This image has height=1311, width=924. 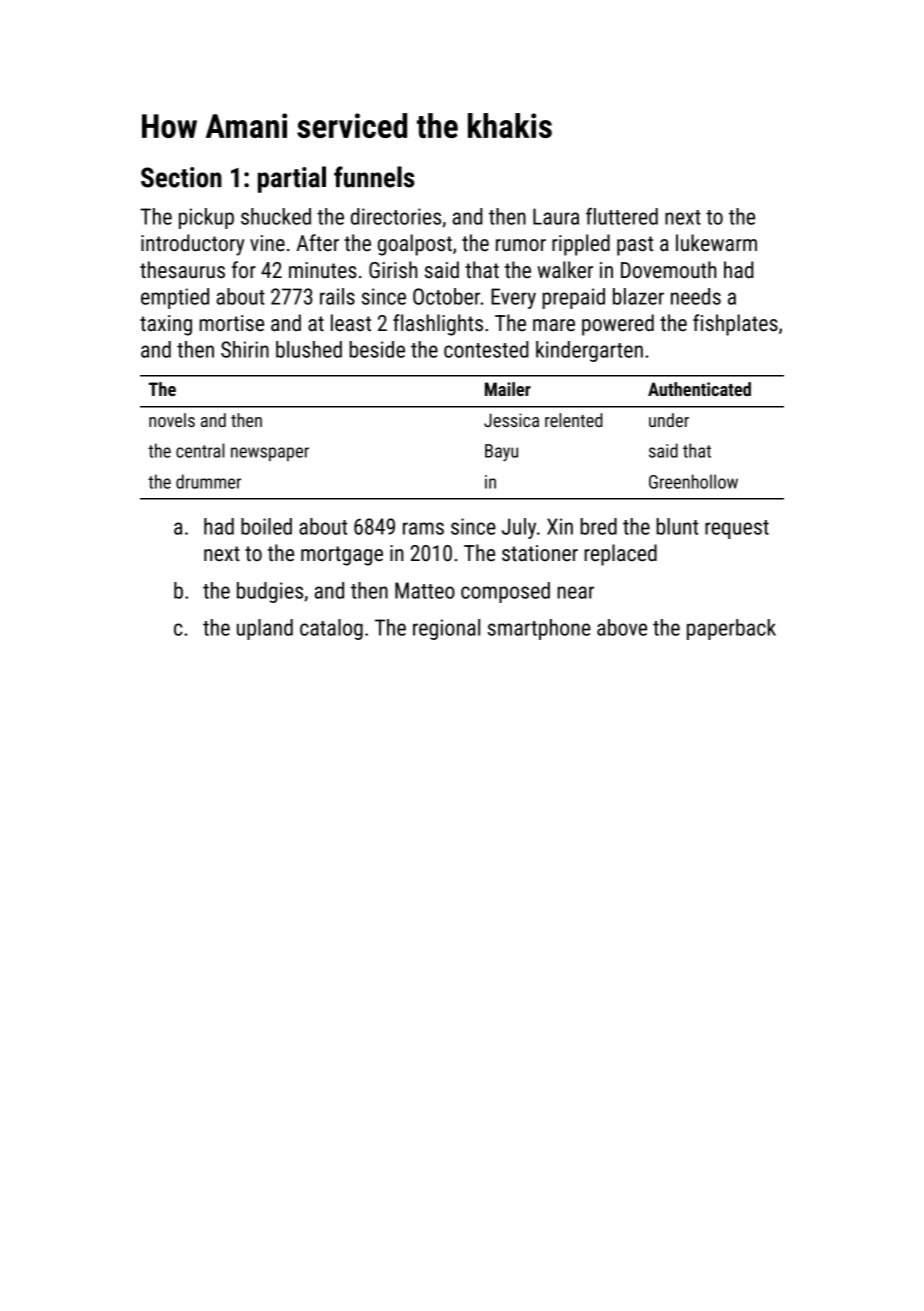 I want to click on powered, so click(x=618, y=325).
